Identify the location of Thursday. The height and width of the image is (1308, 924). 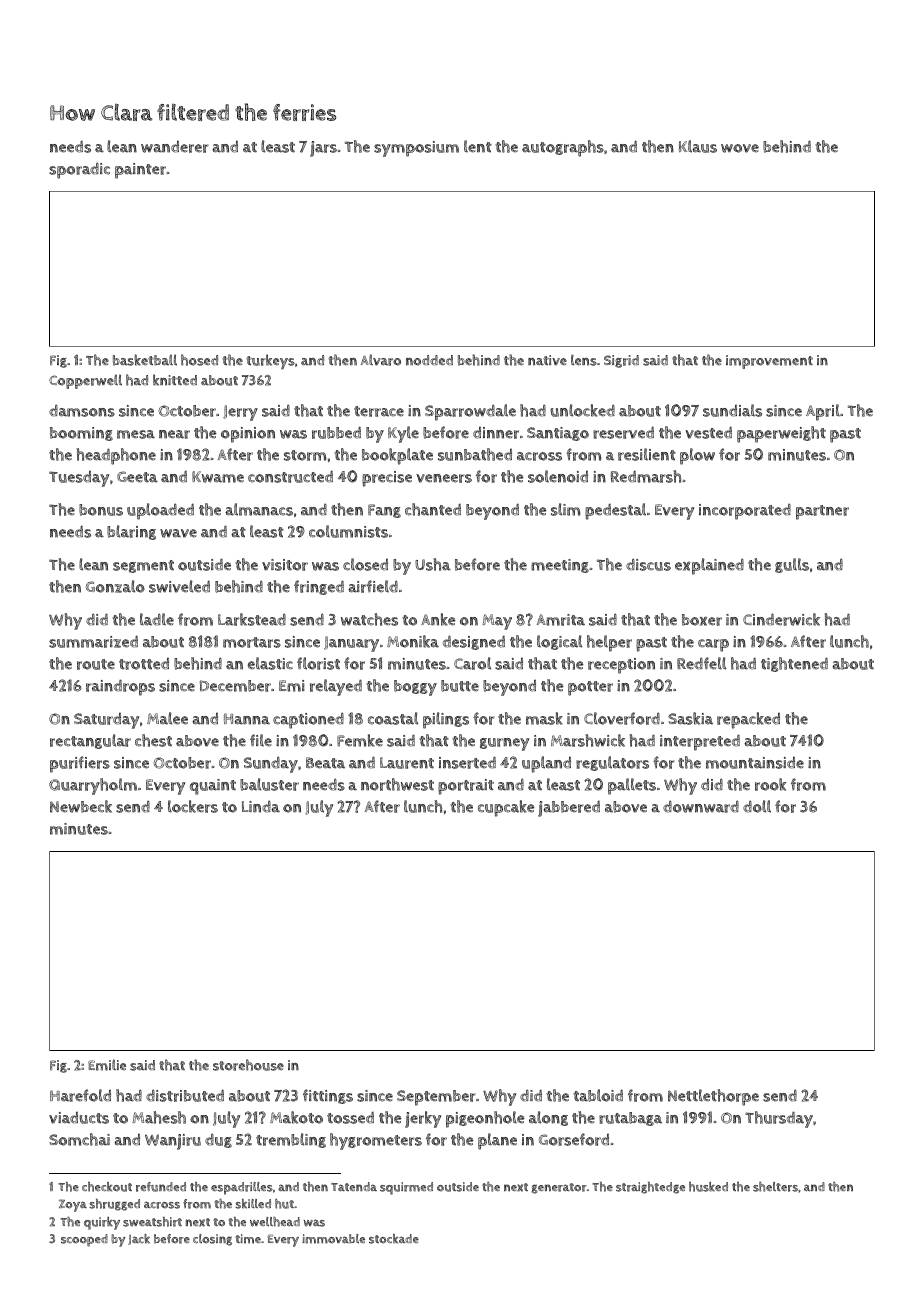
(779, 1119).
